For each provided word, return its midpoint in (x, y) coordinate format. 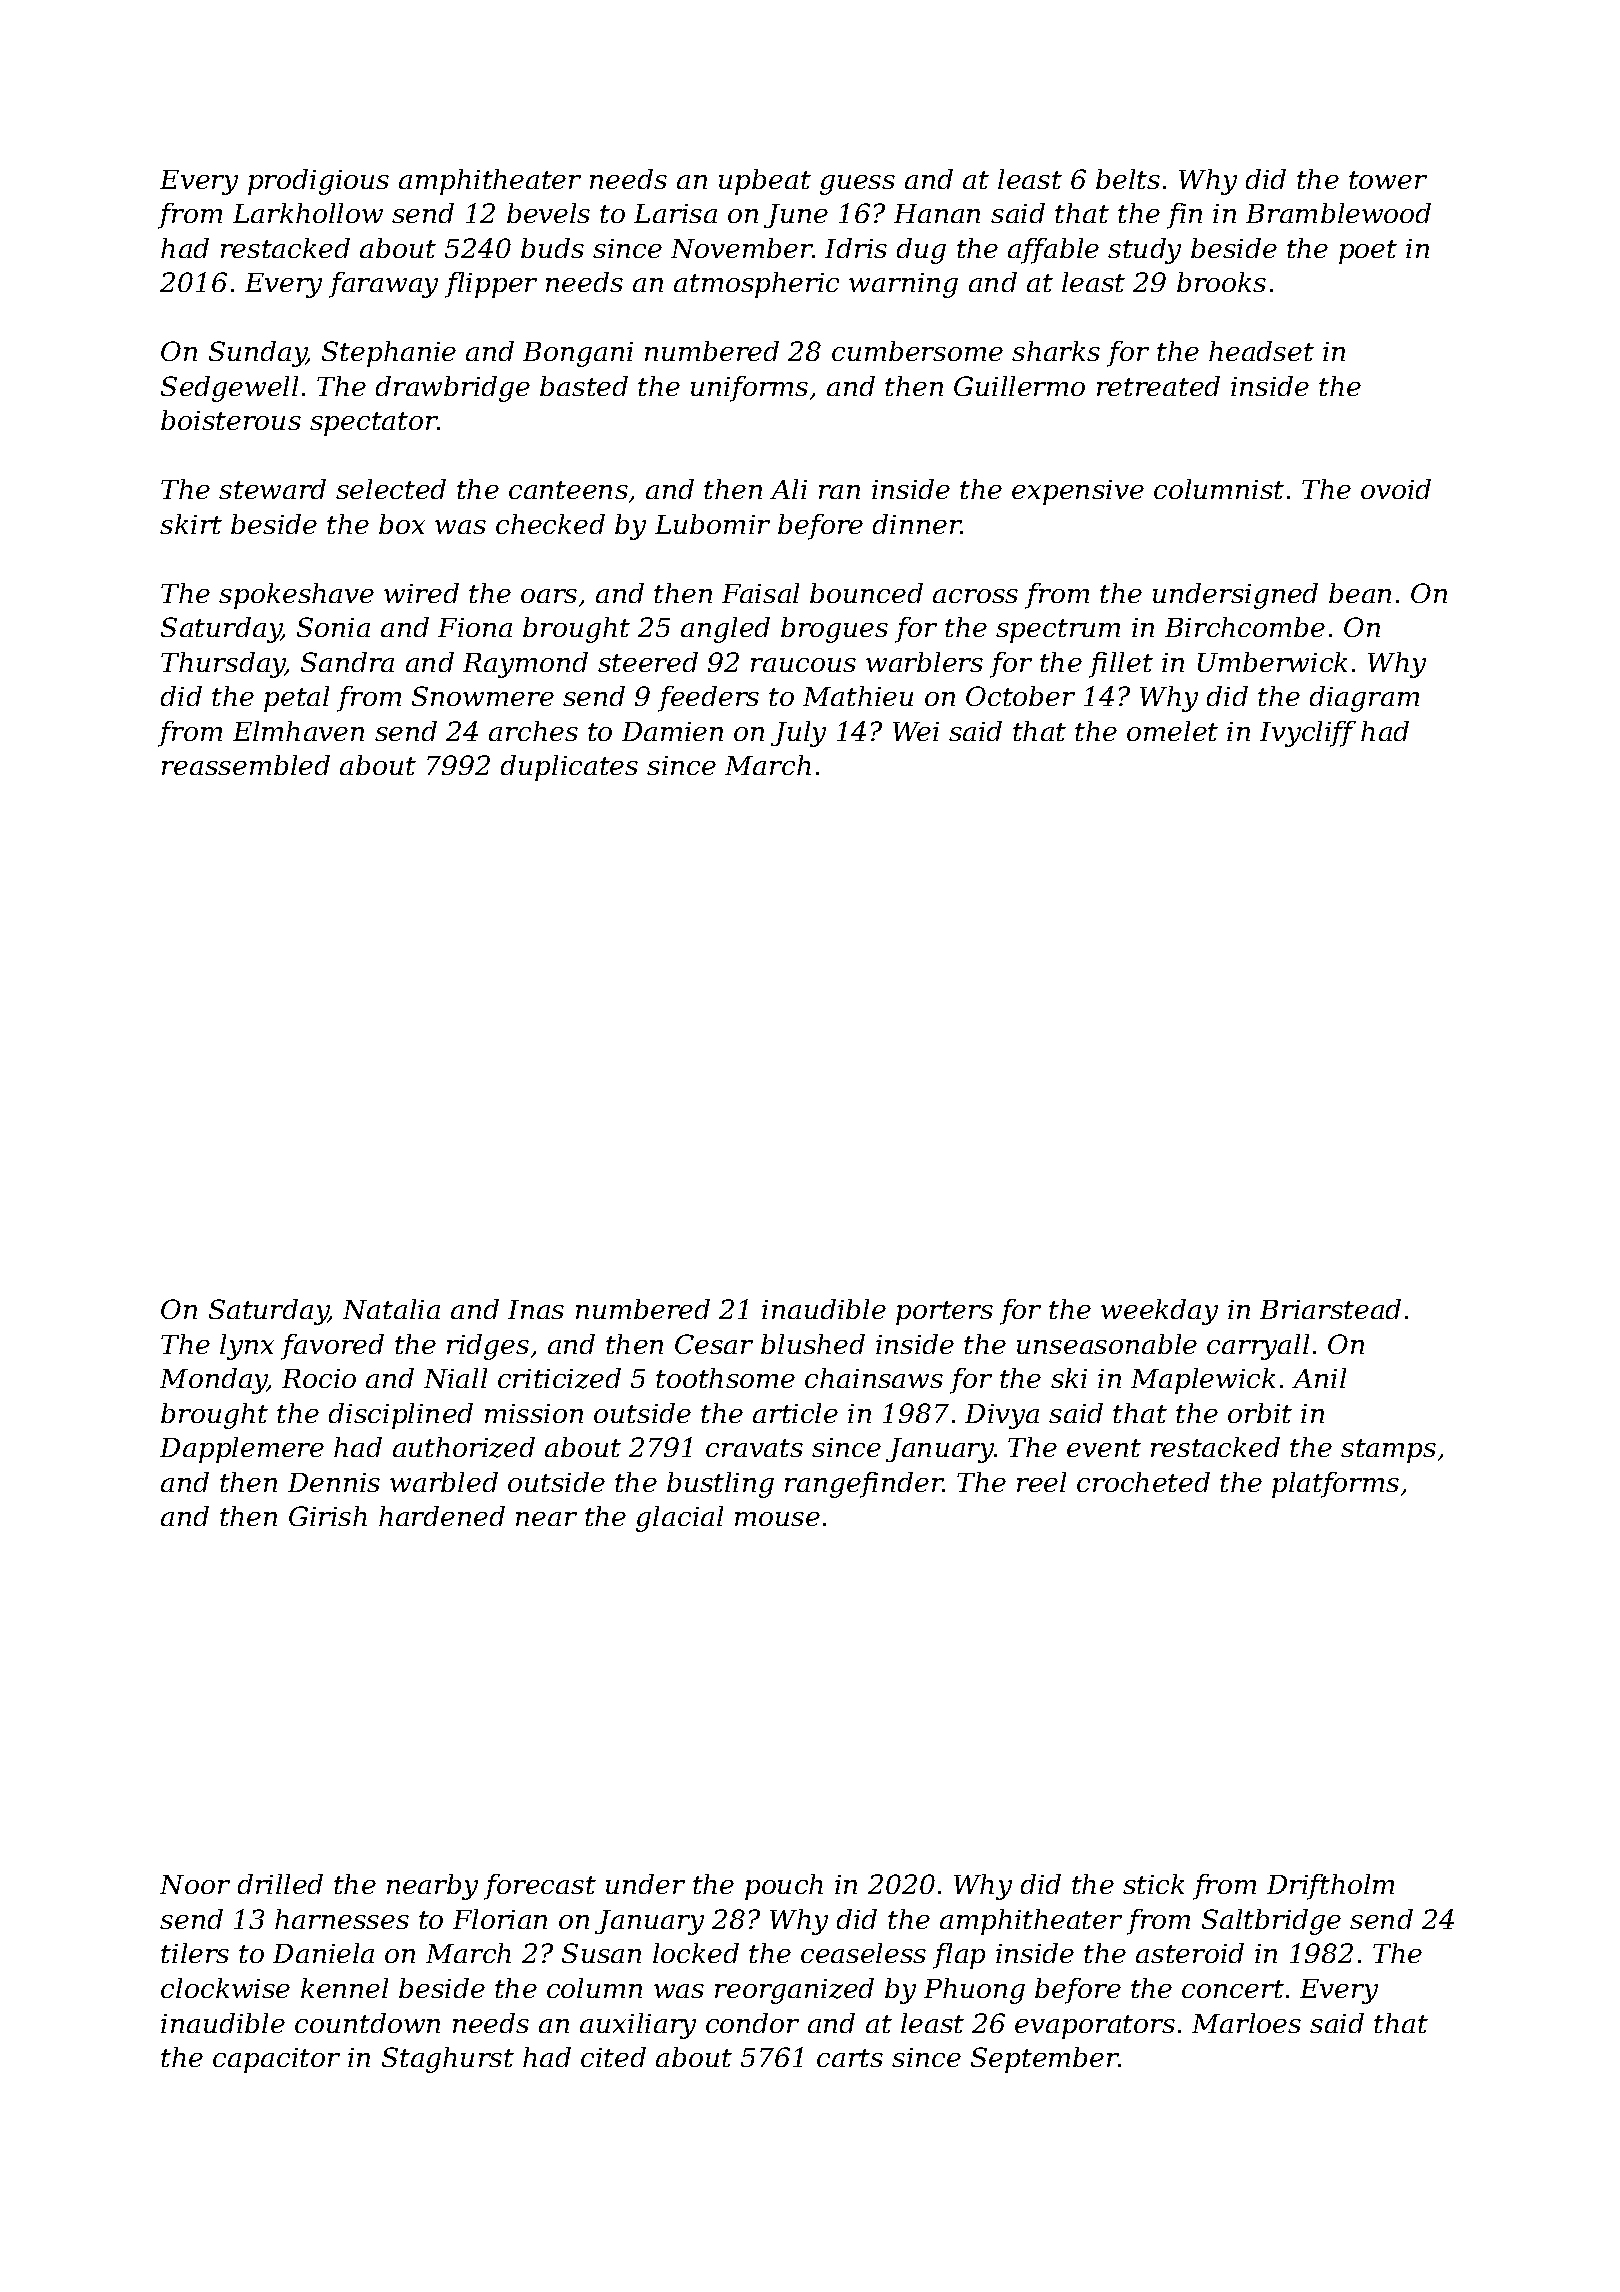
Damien (672, 731)
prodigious (318, 182)
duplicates (569, 768)
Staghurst (448, 2060)
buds (552, 248)
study (1144, 251)
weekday (1159, 1312)
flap (959, 1956)
